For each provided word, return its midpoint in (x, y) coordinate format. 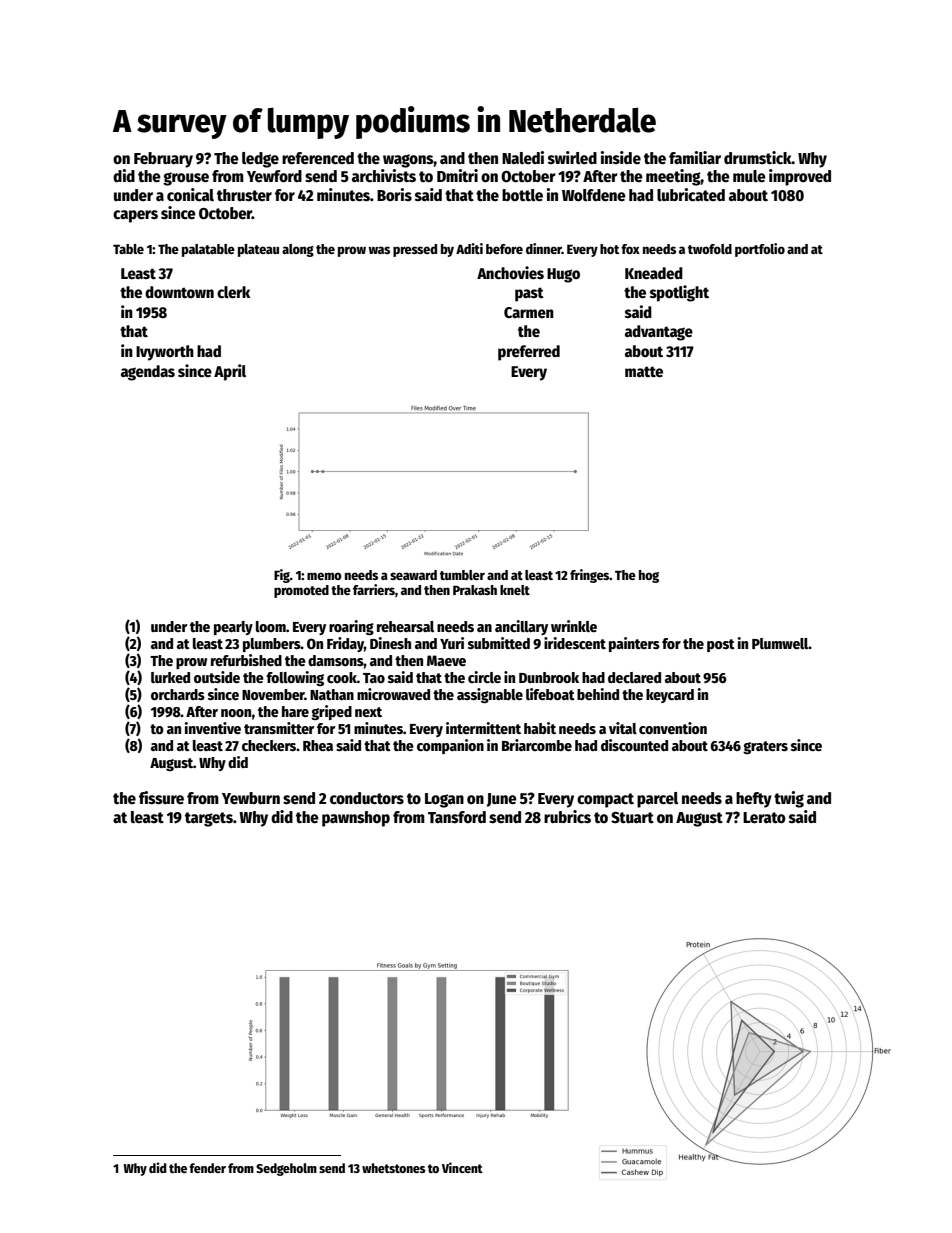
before (504, 249)
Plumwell (780, 643)
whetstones (394, 1168)
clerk (233, 292)
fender (207, 1168)
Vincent (462, 1167)
